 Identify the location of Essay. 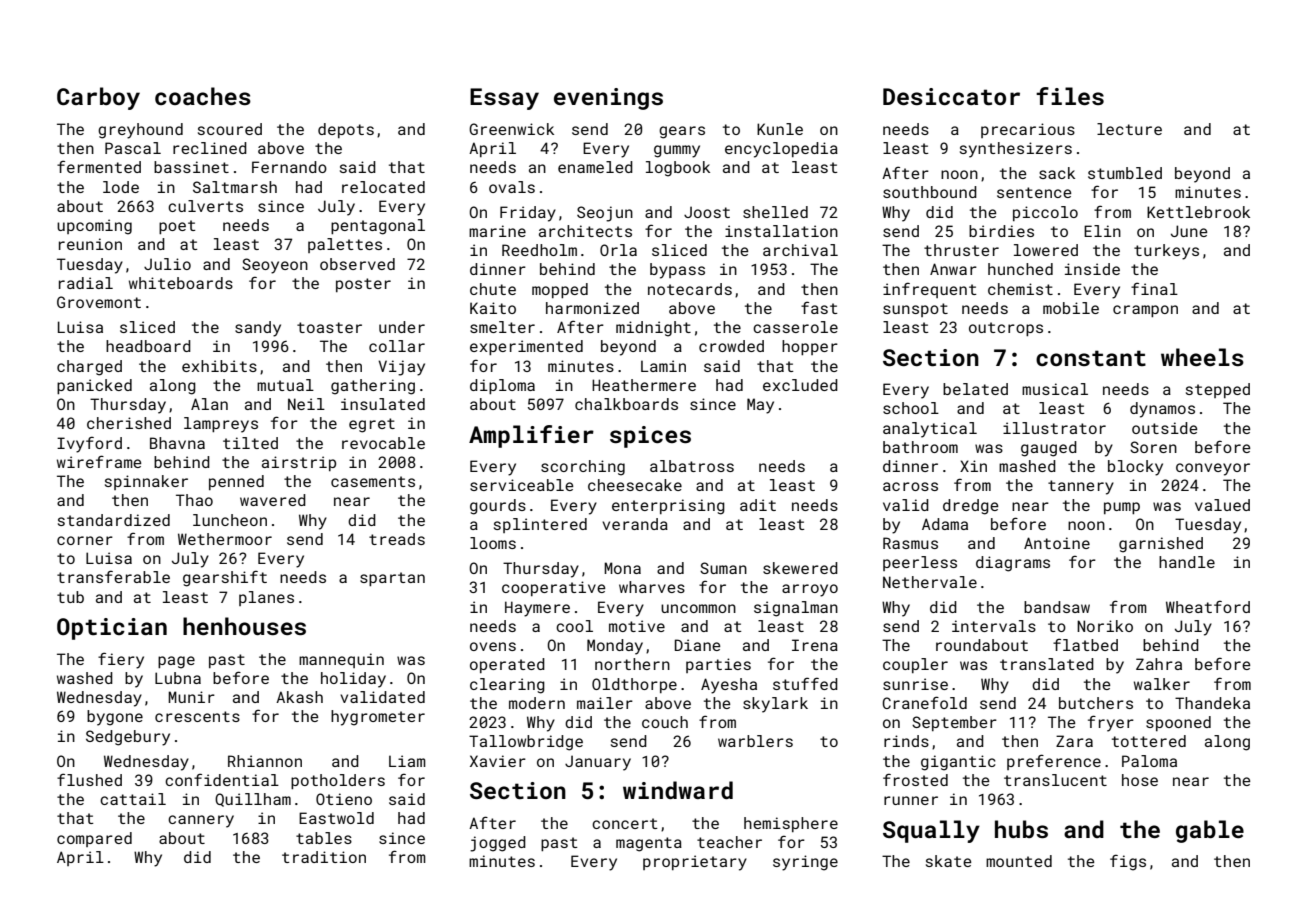
(504, 99).
